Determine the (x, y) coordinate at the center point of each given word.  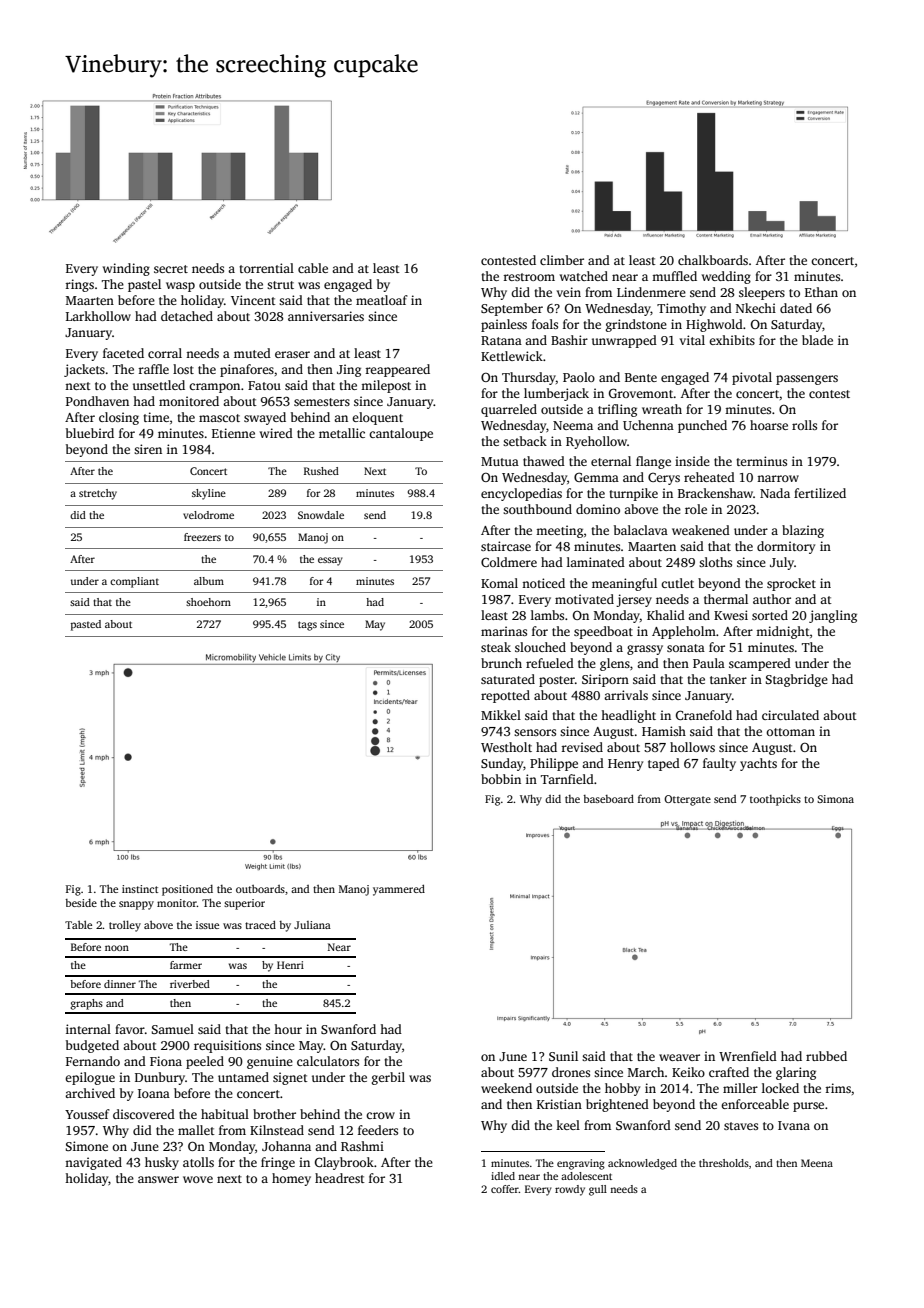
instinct (140, 889)
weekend (506, 1088)
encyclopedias (521, 494)
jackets (84, 370)
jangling (833, 616)
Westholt (506, 747)
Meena (817, 1163)
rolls (804, 425)
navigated (93, 1163)
